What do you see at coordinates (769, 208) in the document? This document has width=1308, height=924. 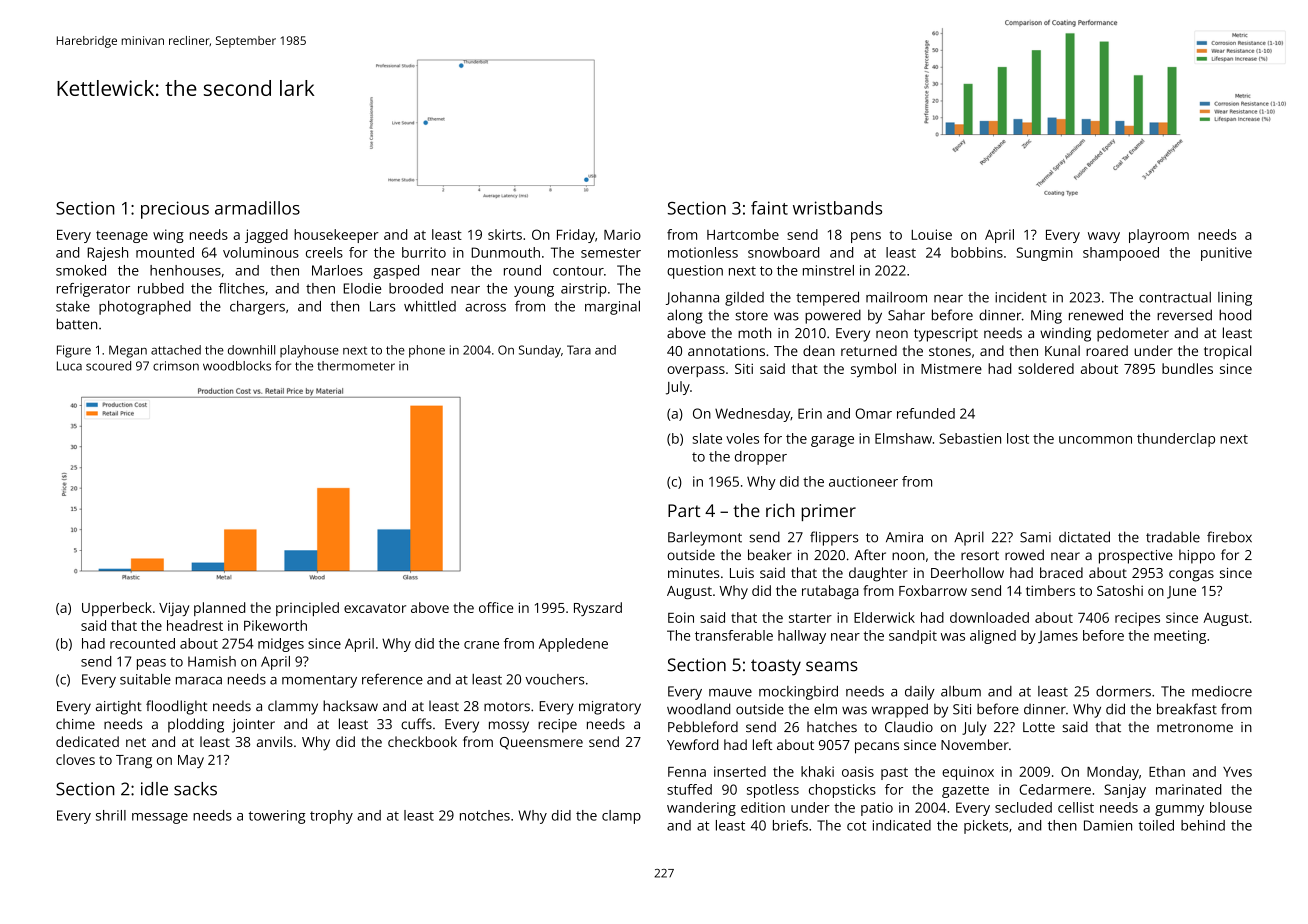 I see `faint` at bounding box center [769, 208].
